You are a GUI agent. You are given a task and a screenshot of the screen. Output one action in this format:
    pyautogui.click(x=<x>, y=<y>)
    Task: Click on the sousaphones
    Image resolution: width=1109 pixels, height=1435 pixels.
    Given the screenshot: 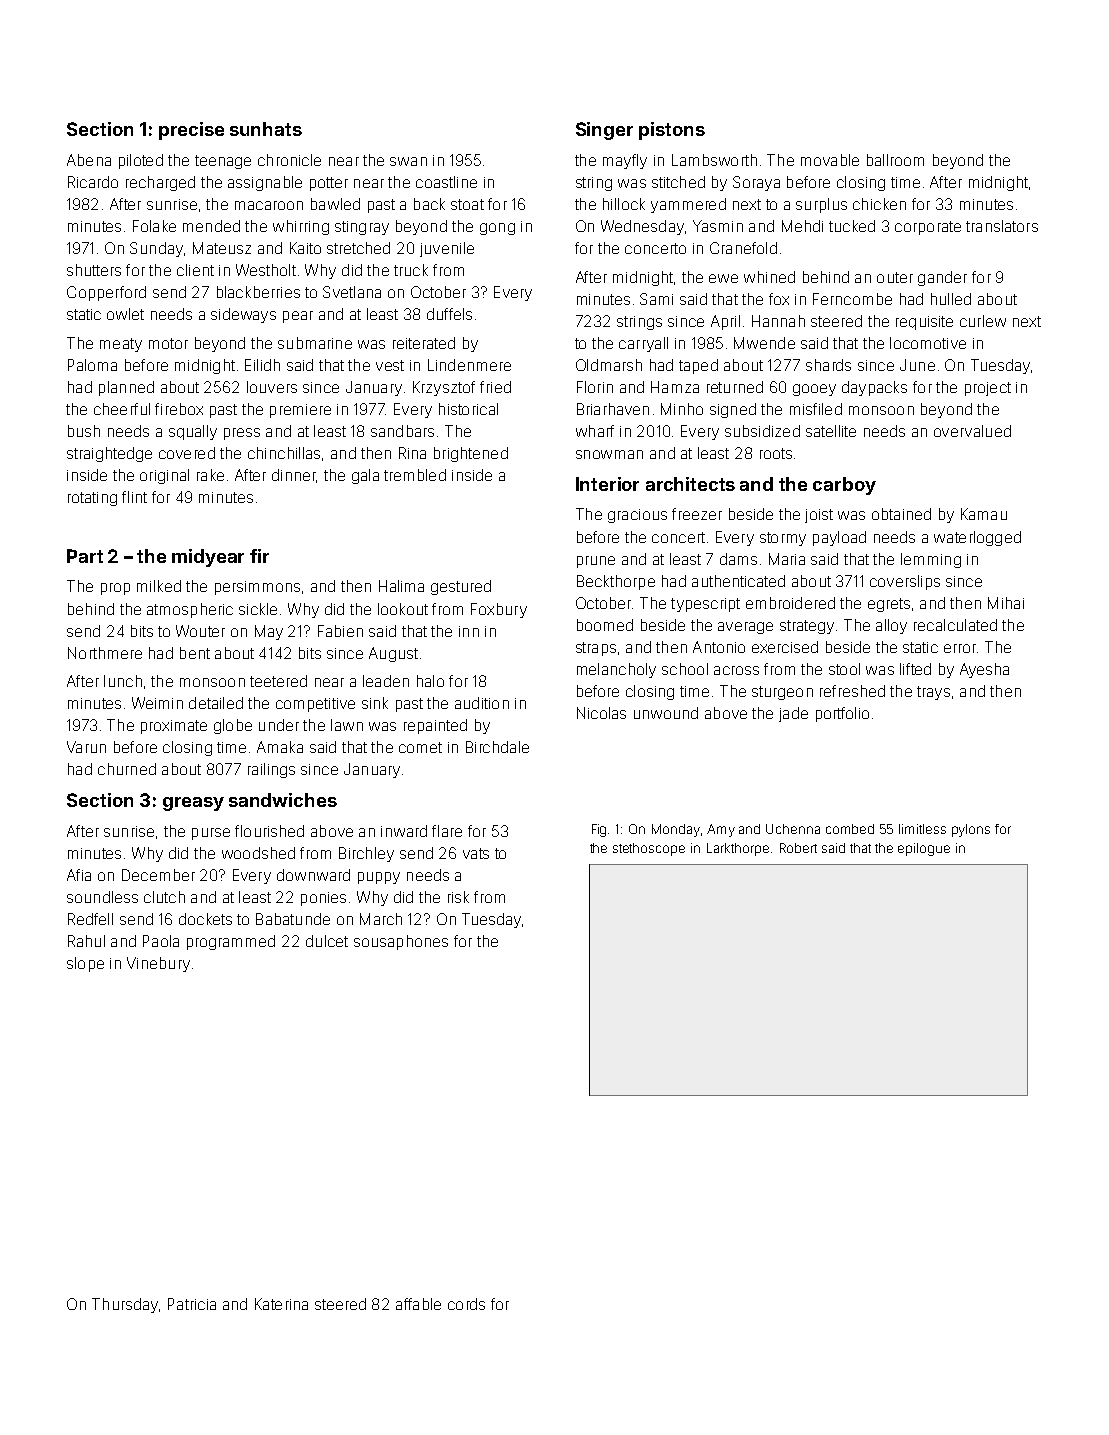 What is the action you would take?
    pyautogui.click(x=401, y=942)
